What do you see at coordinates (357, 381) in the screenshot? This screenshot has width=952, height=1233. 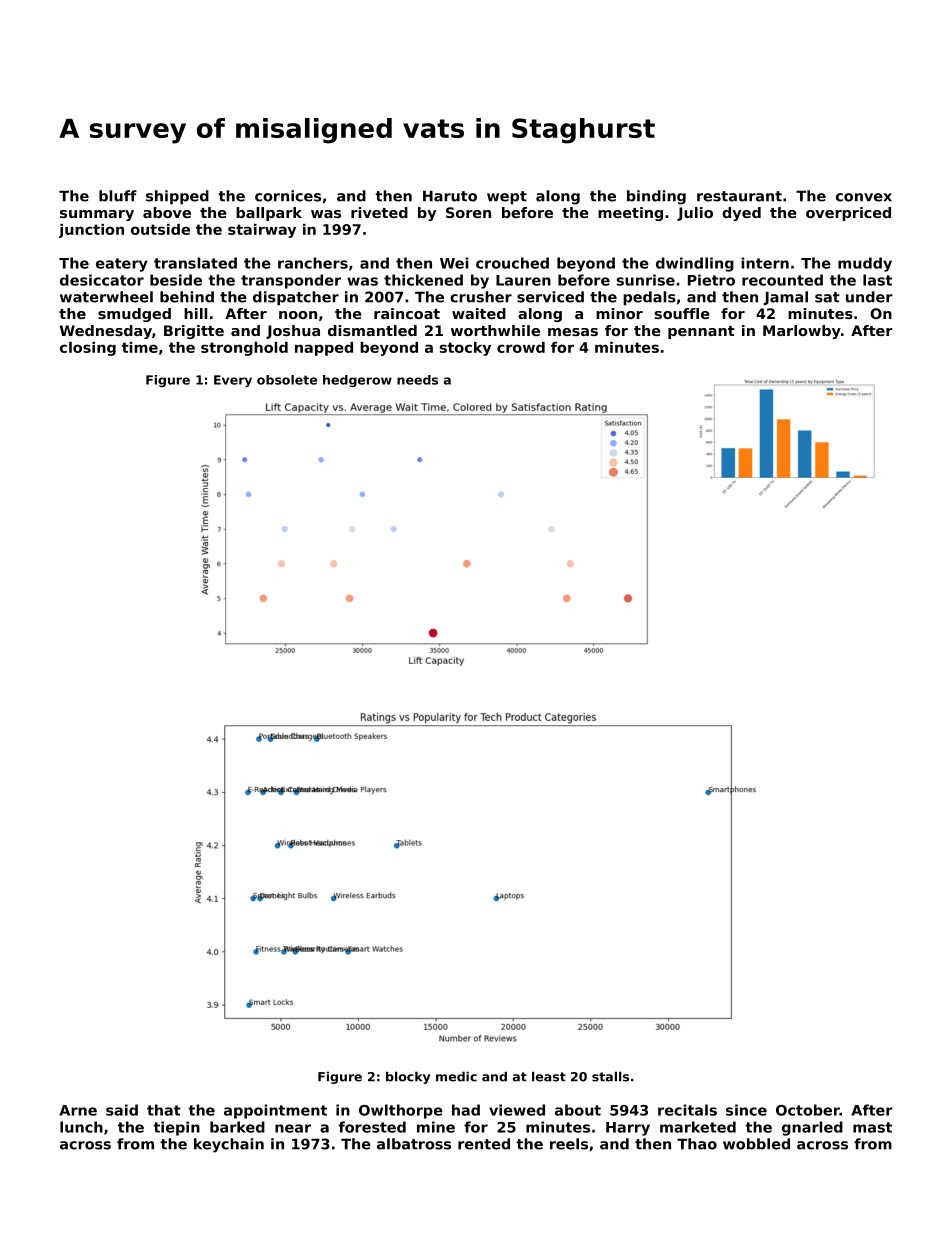 I see `hedgerow` at bounding box center [357, 381].
